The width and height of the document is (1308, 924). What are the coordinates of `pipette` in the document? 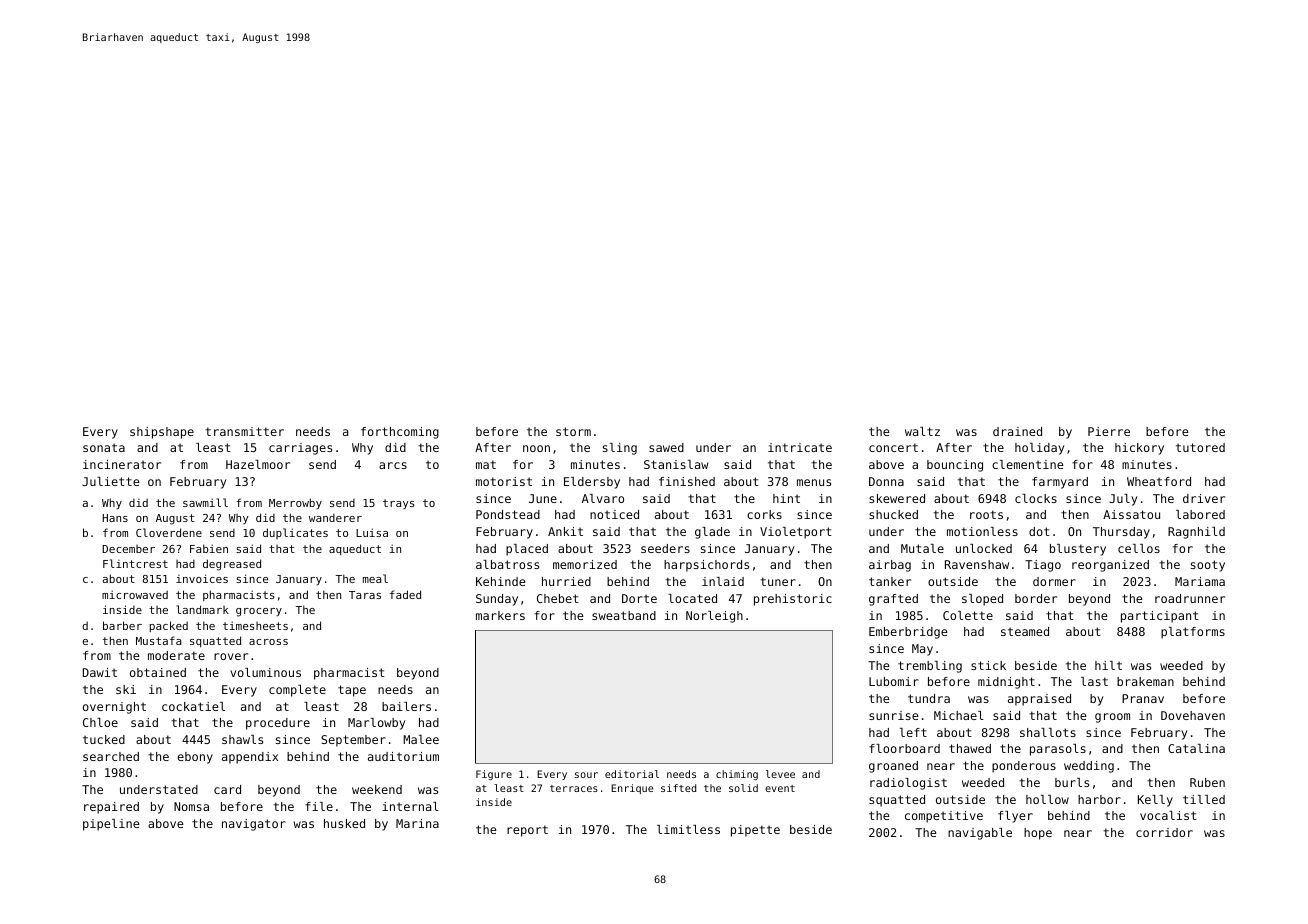 It's located at (755, 831).
